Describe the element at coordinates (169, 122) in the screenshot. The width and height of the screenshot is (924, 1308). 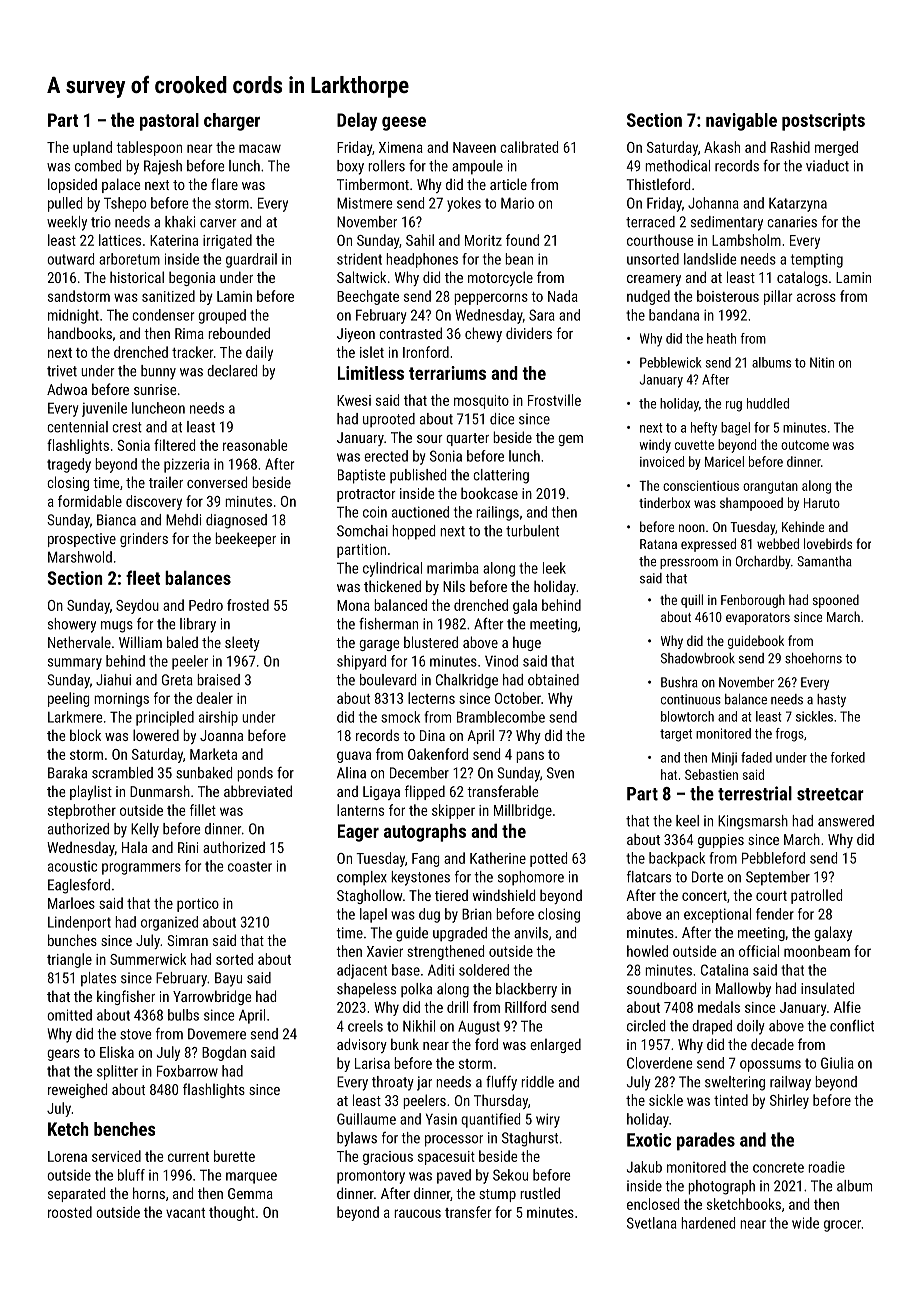
I see `pastoral` at that location.
